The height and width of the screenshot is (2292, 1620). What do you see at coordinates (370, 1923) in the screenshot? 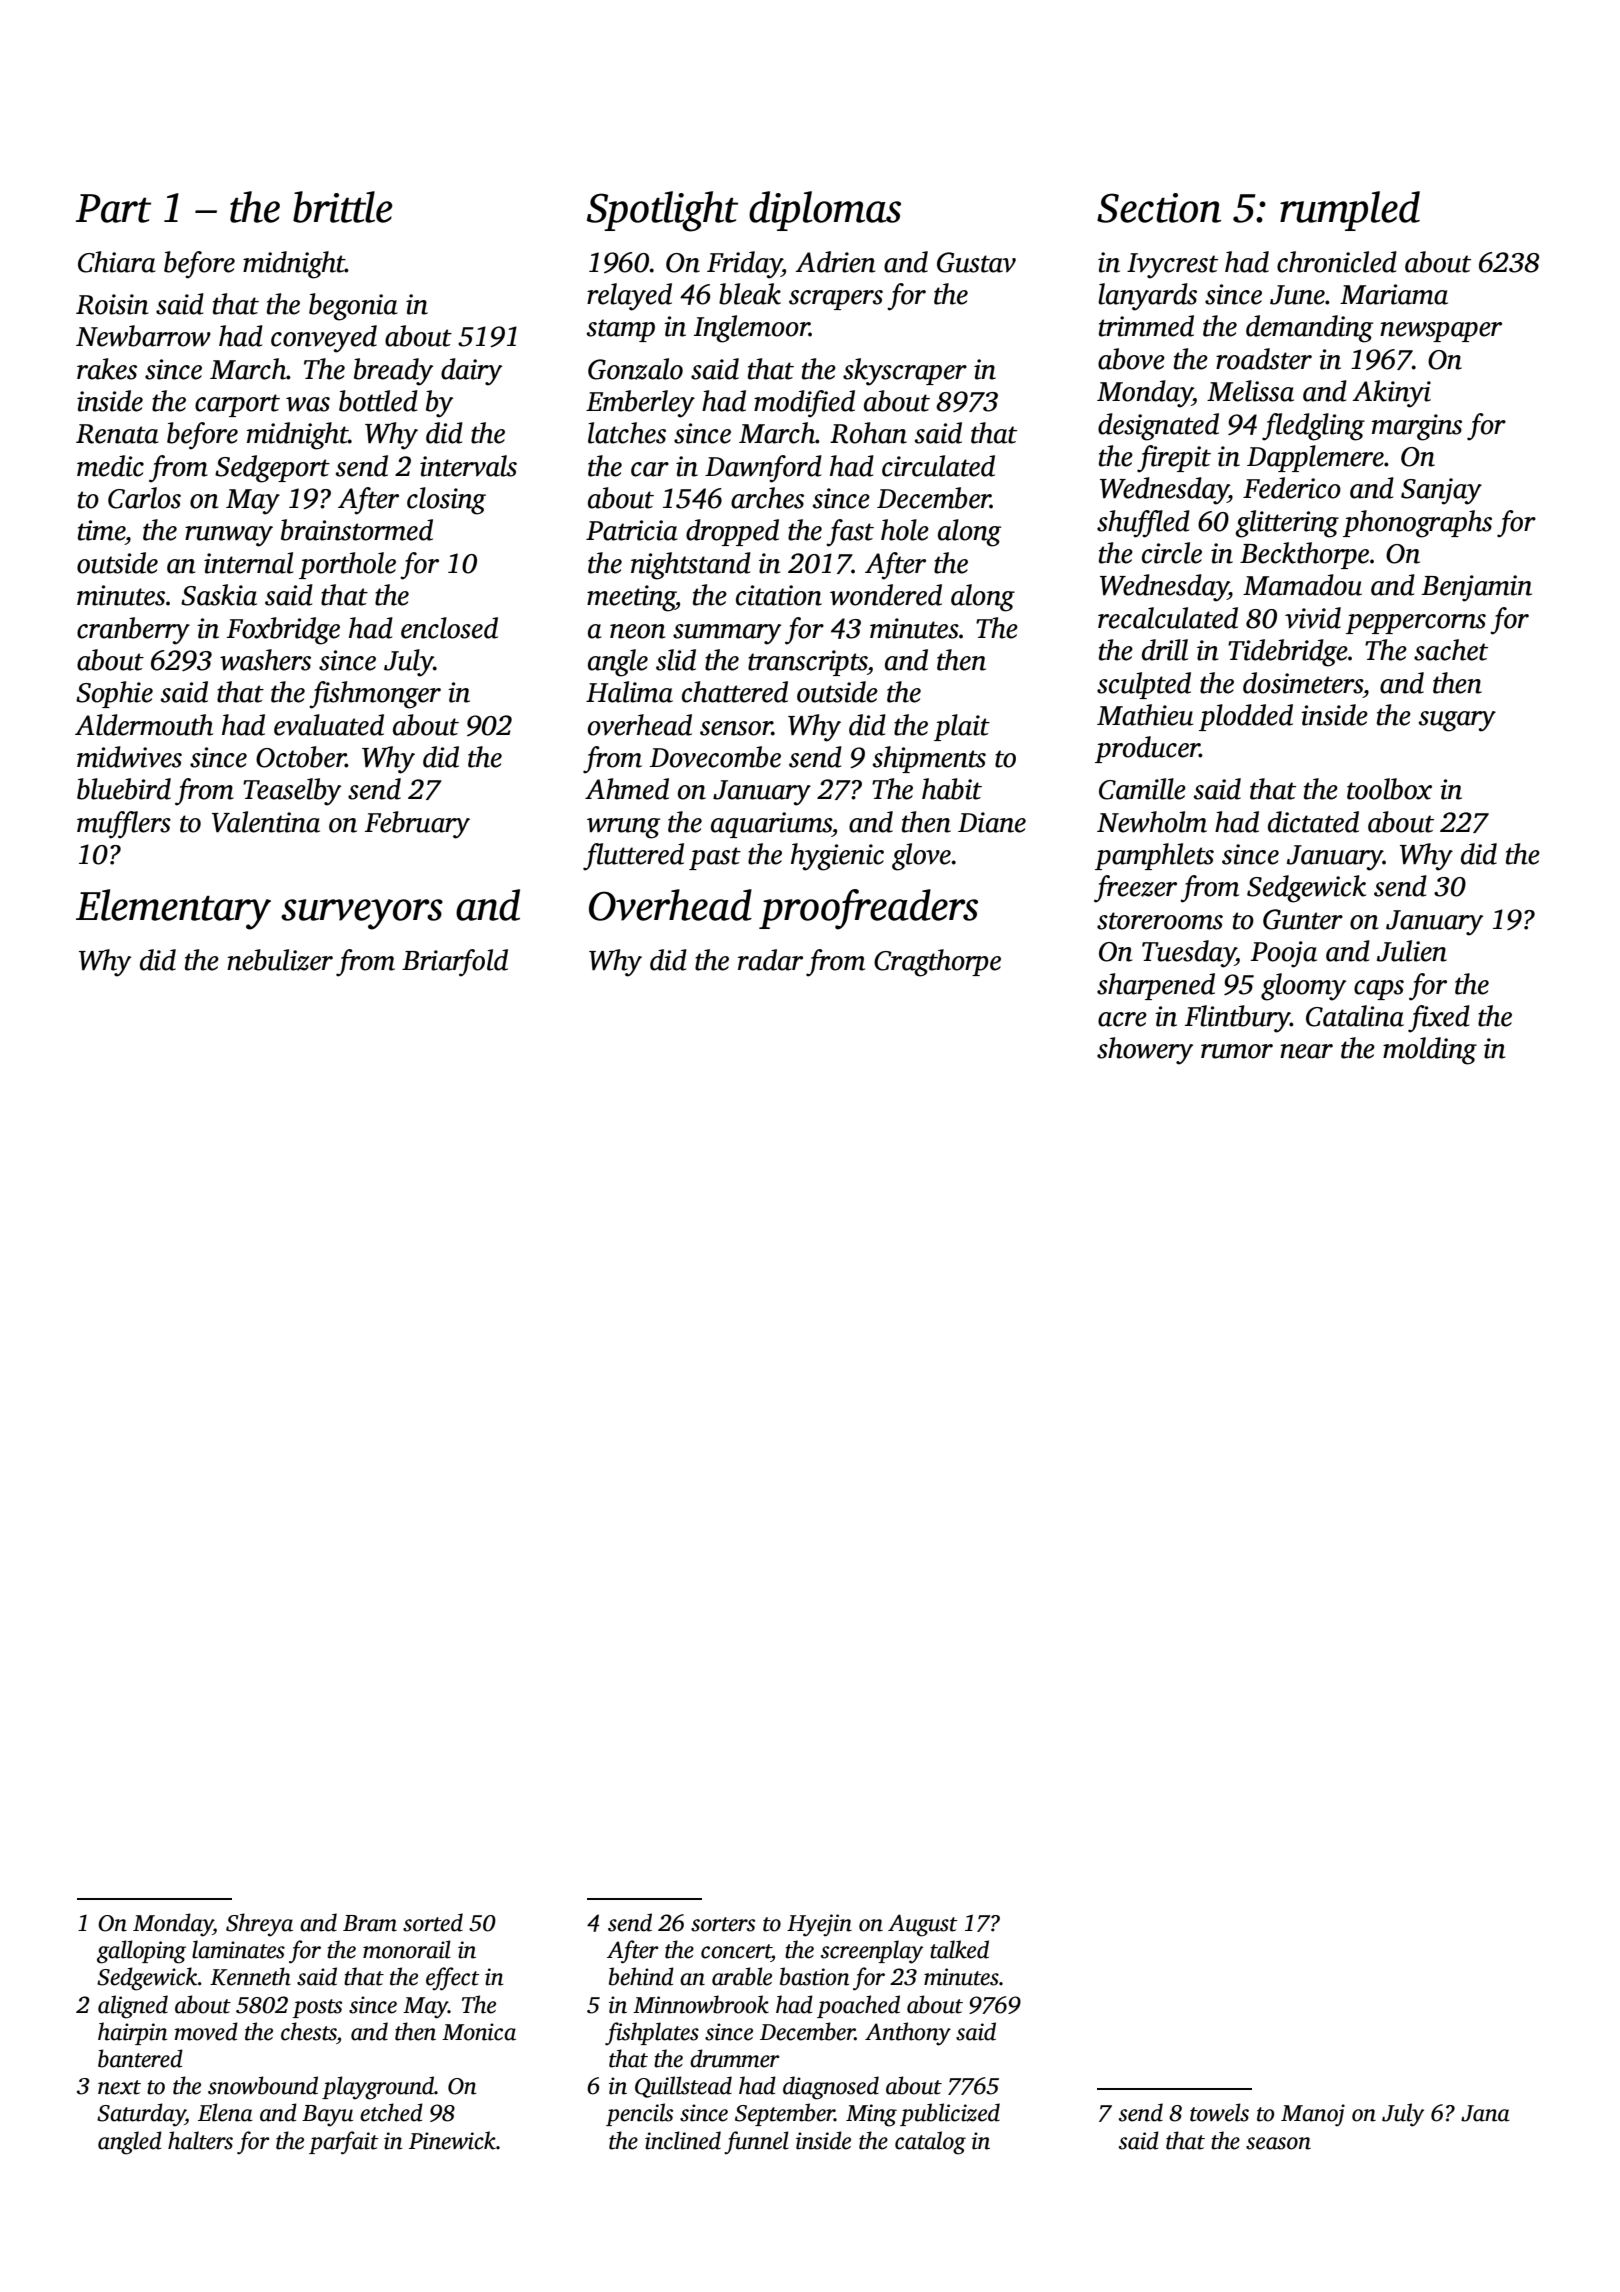
I see `Bram` at bounding box center [370, 1923].
